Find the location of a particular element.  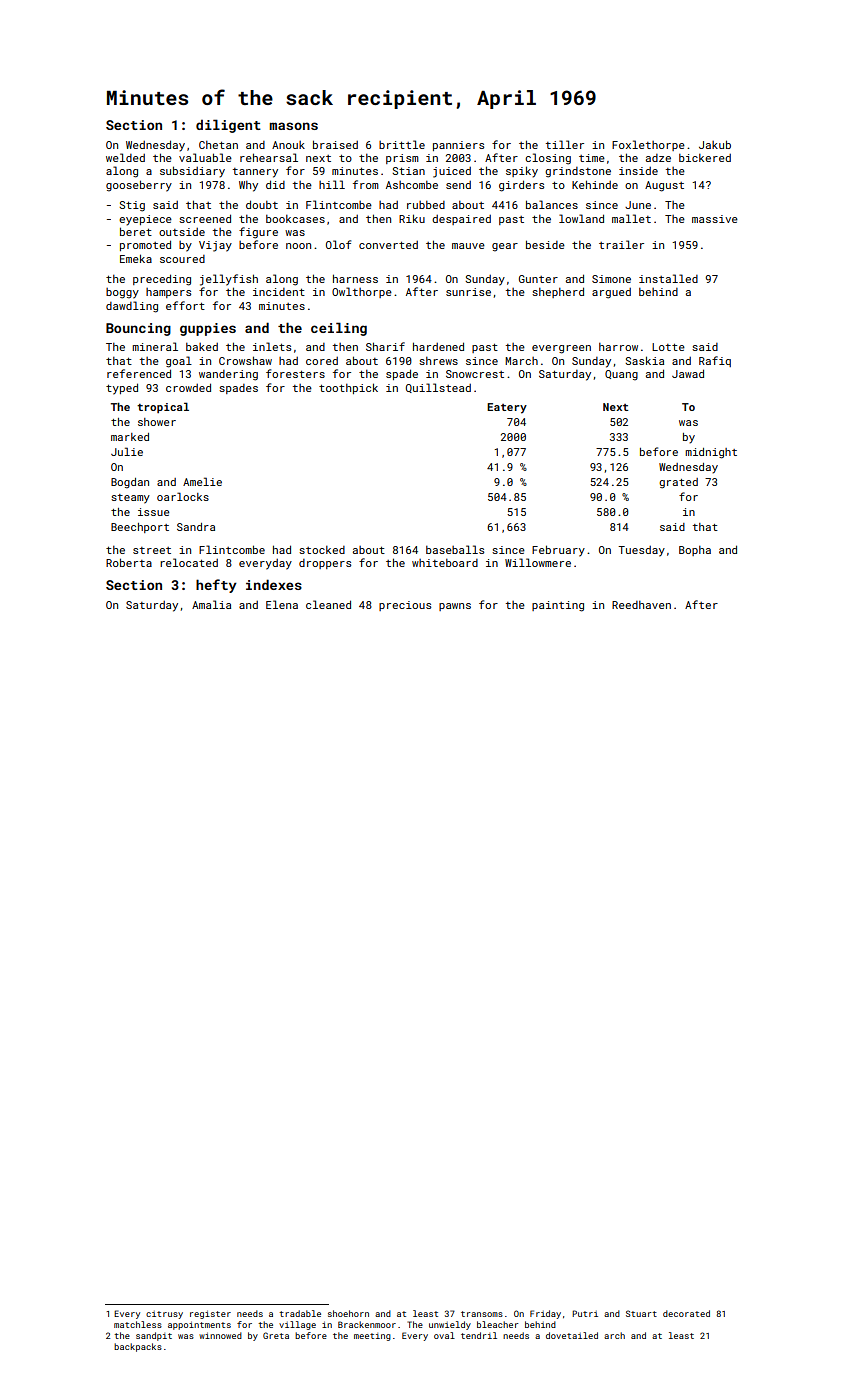

winnowed is located at coordinates (220, 1335).
